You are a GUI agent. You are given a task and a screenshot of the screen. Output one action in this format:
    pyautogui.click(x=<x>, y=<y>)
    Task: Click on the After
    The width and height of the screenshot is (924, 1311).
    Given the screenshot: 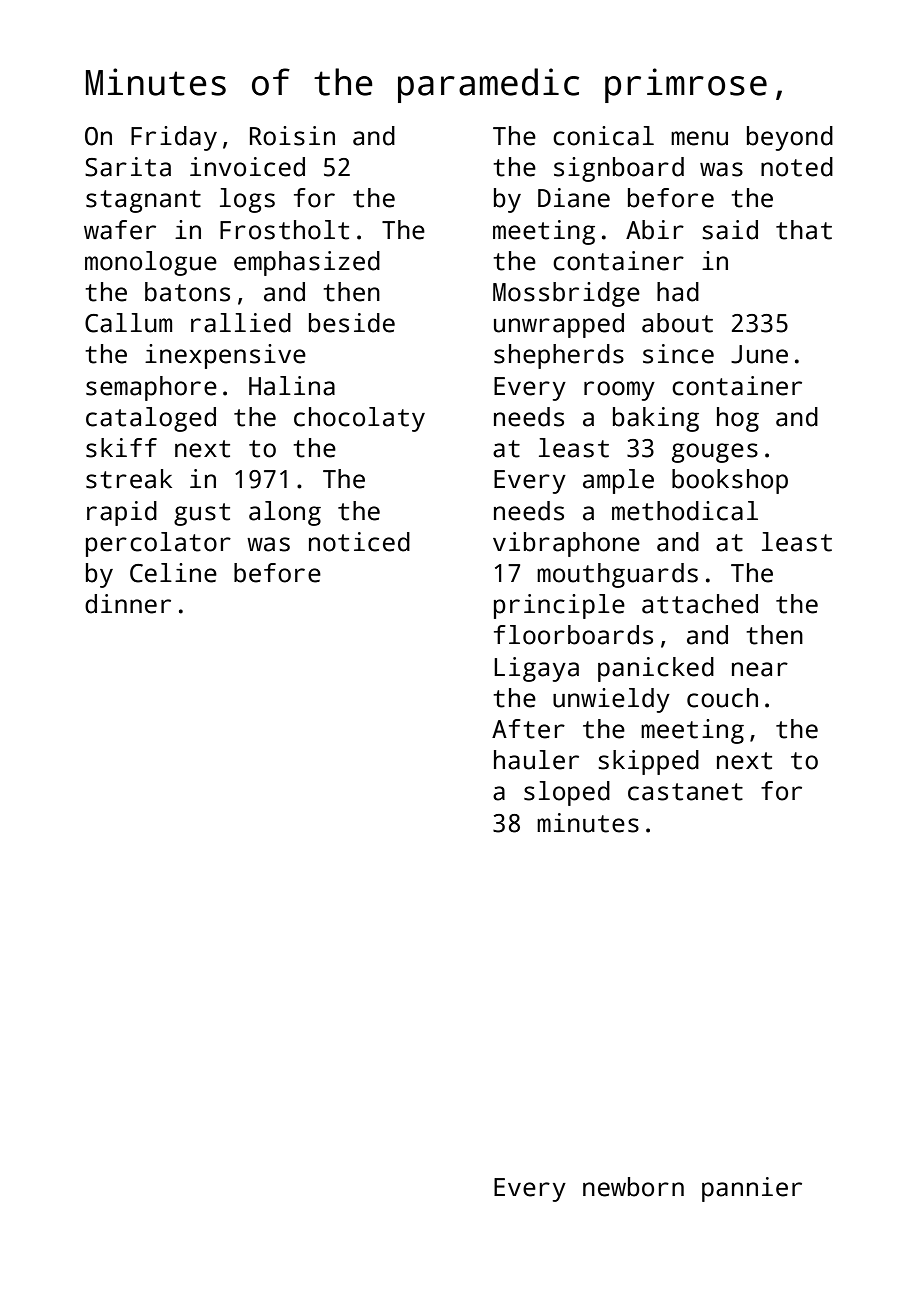 What is the action you would take?
    pyautogui.click(x=528, y=729)
